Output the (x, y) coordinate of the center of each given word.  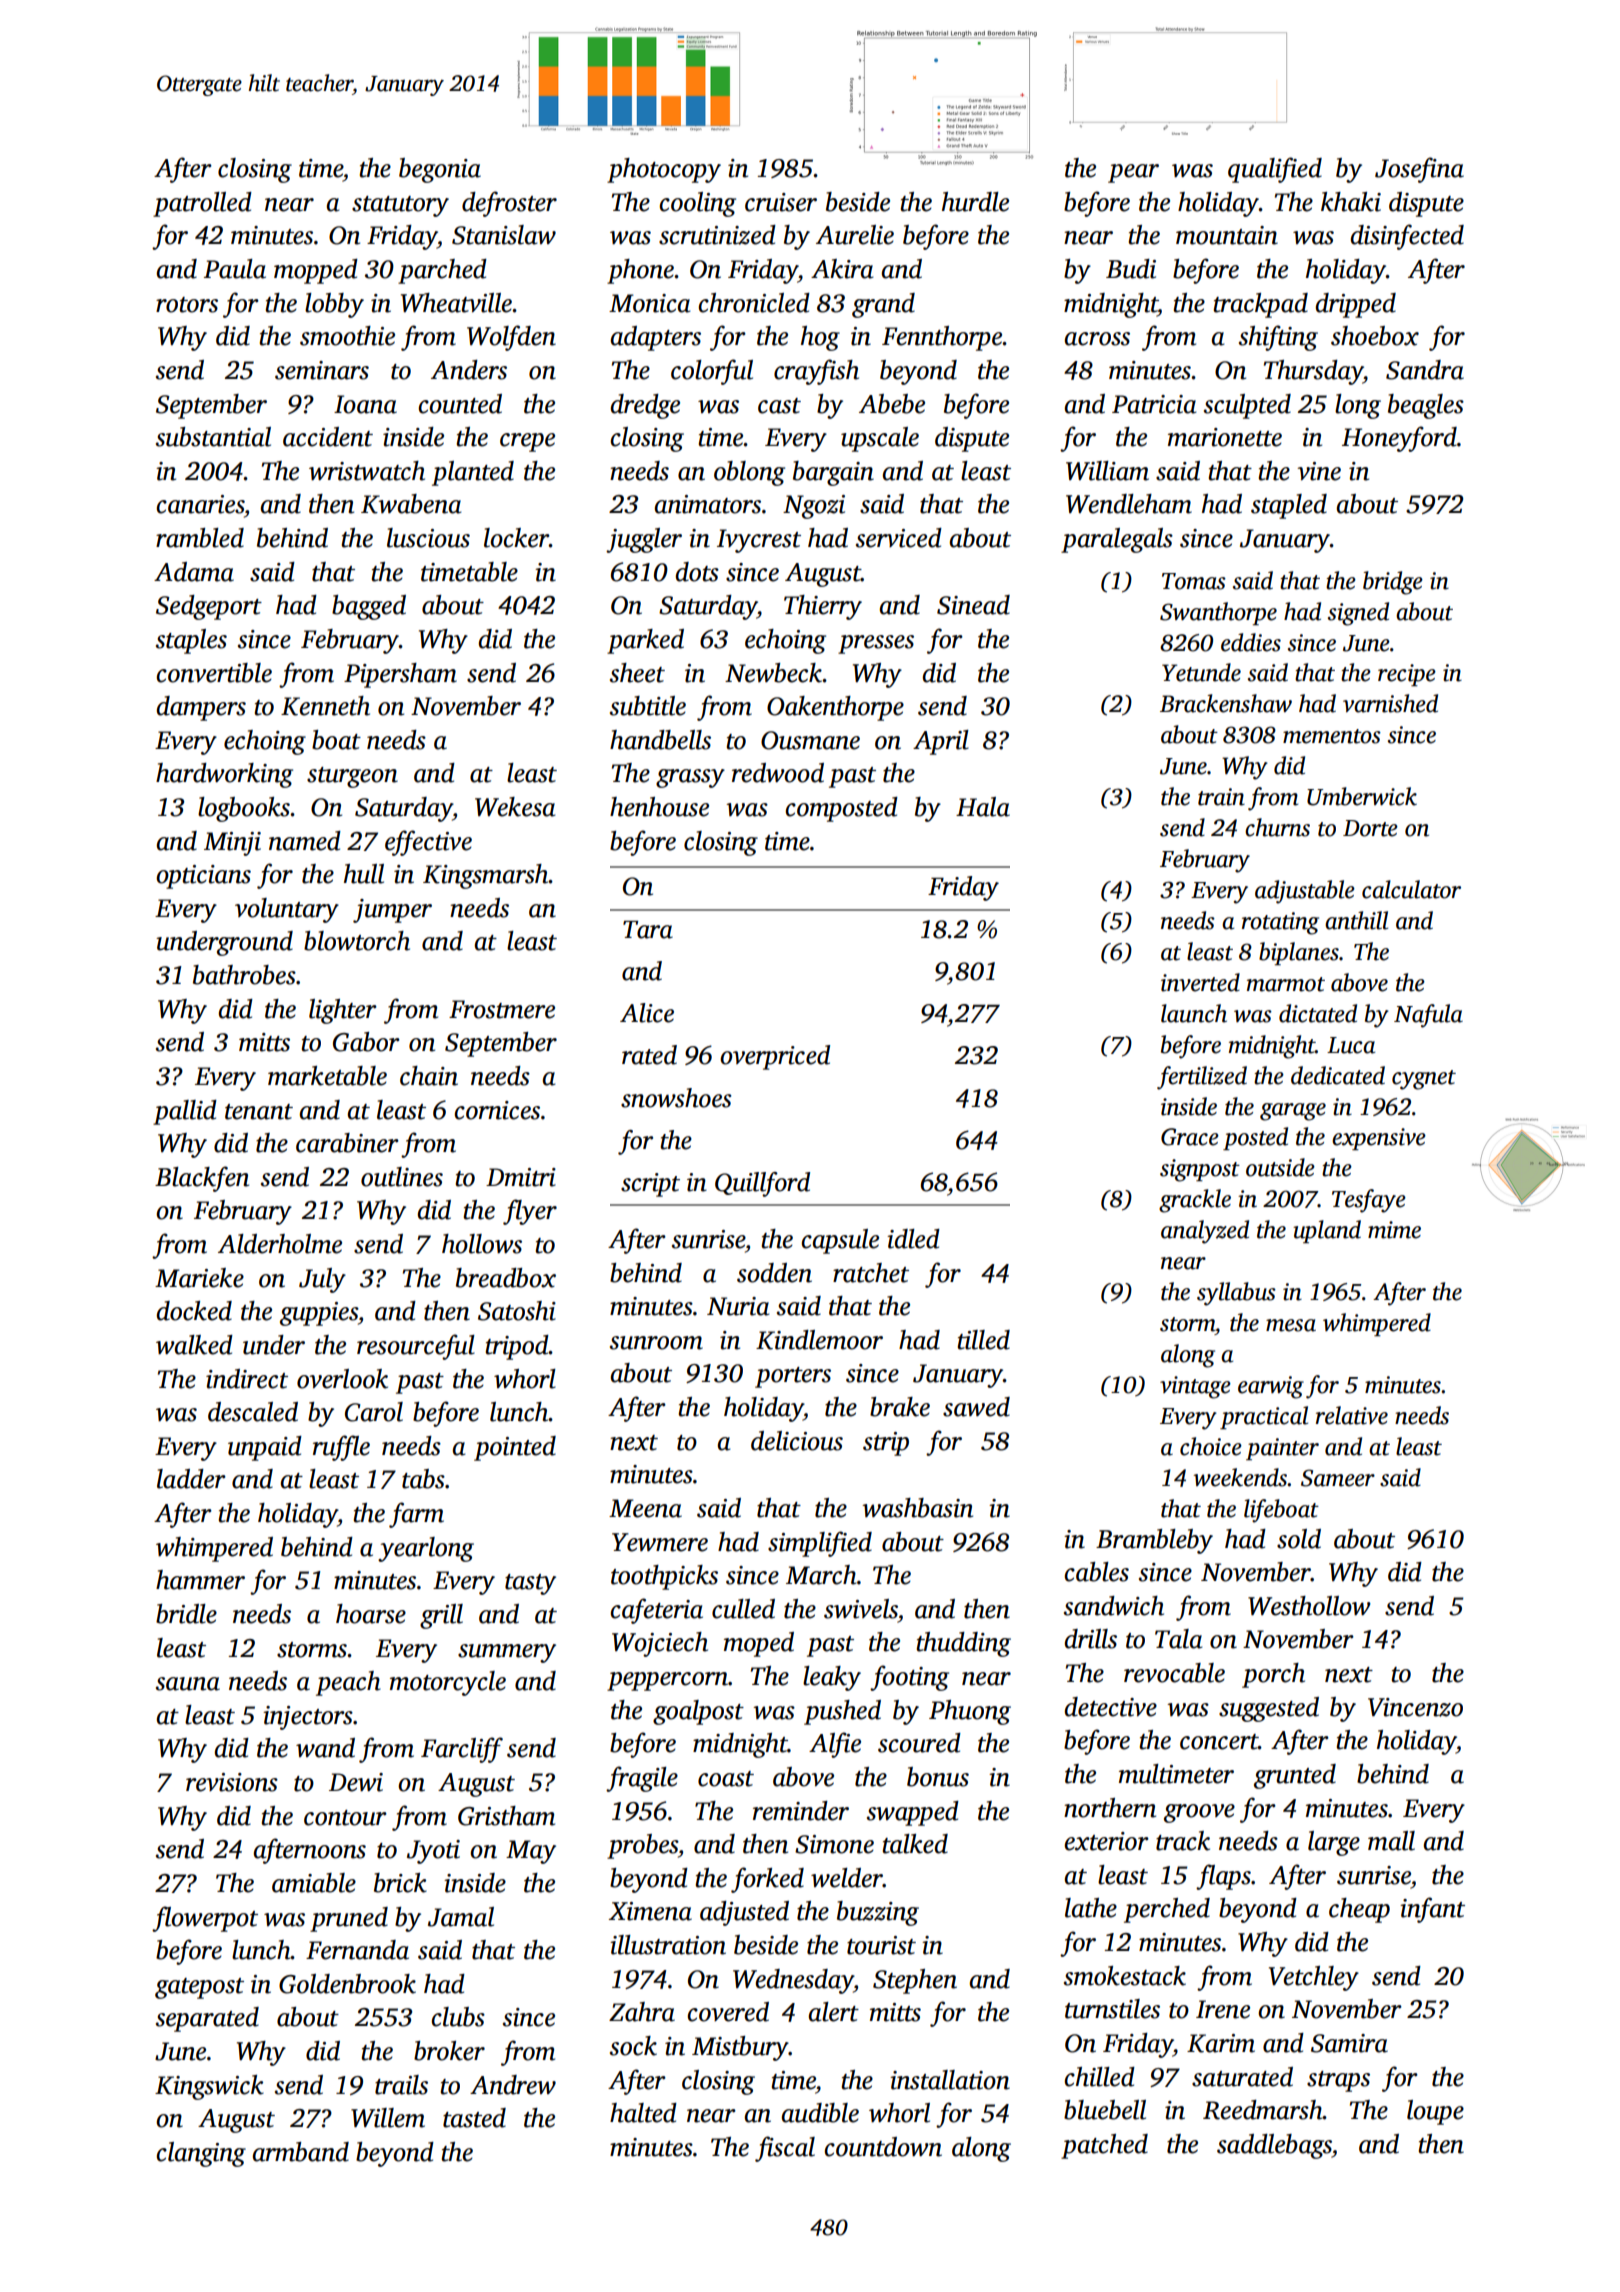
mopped (316, 271)
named (305, 841)
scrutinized (717, 235)
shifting (1278, 338)
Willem (388, 2118)
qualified (1275, 170)
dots (697, 572)
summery (507, 1653)
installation (950, 2080)
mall (1391, 1841)
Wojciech (660, 1644)
